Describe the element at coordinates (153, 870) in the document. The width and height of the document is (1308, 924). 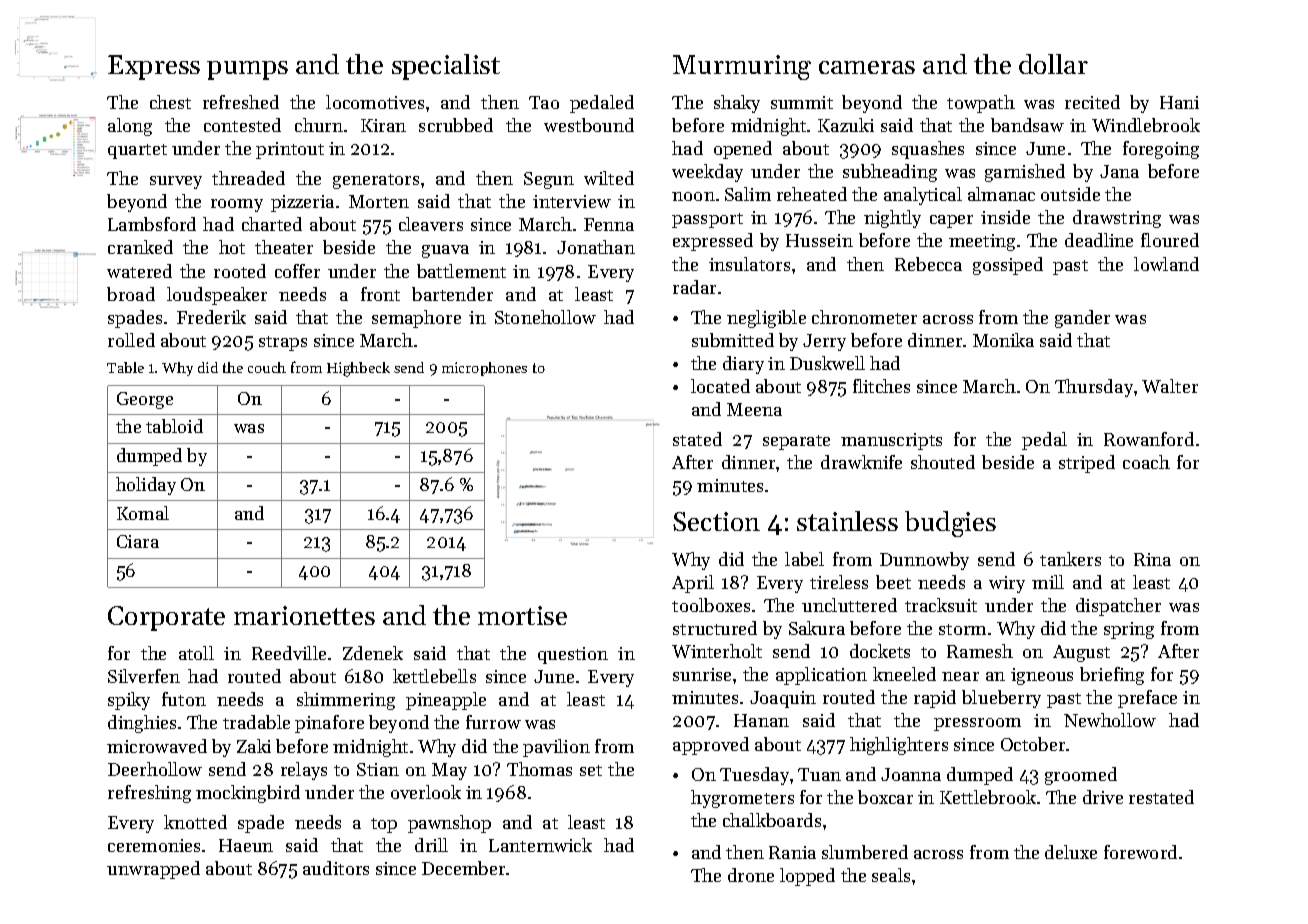
I see `unwrapped` at that location.
